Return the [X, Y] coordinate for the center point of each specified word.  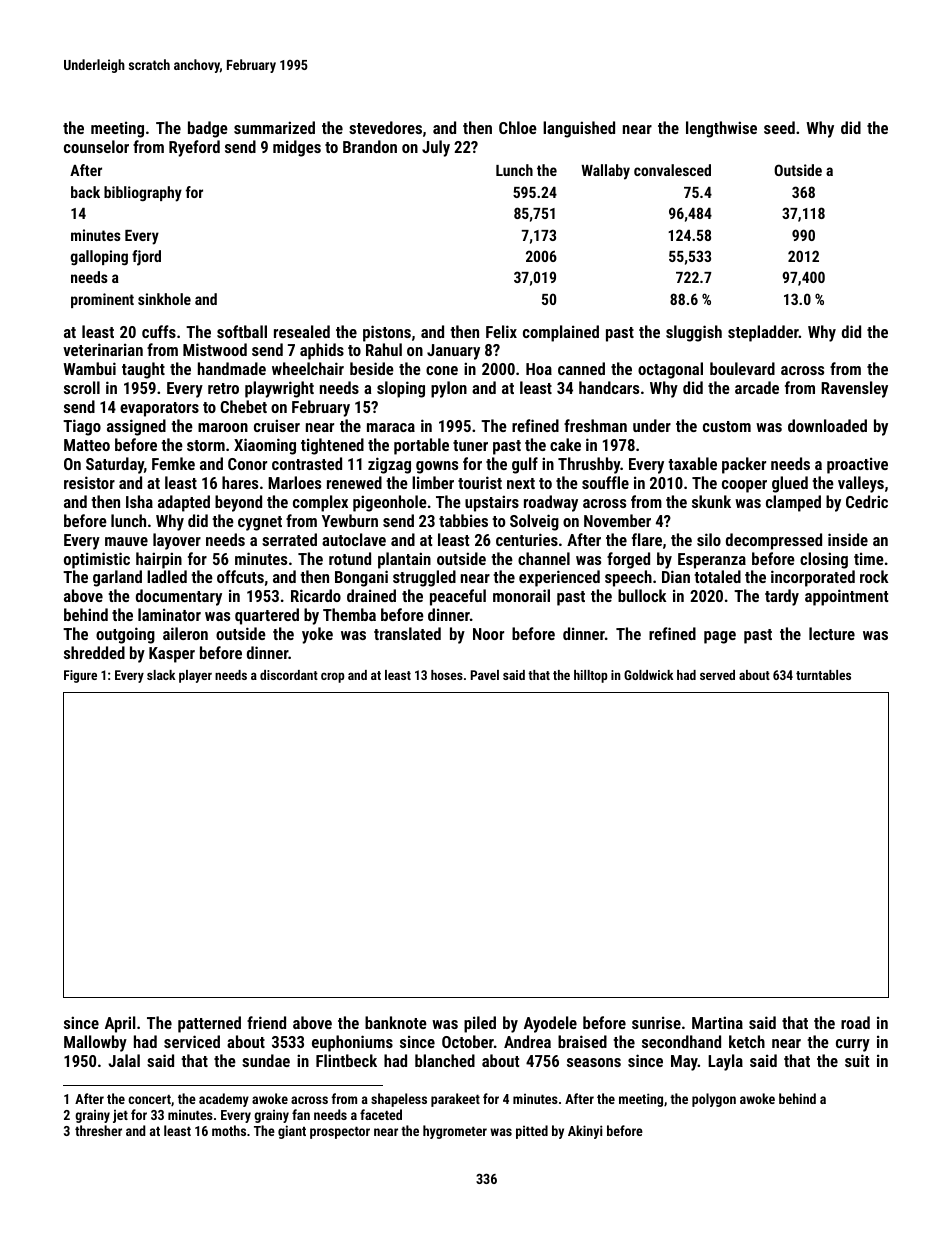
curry [853, 1045]
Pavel [485, 675]
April [120, 1024]
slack [161, 675]
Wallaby [605, 172]
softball [242, 331]
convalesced [672, 170]
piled [480, 1024]
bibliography [143, 194]
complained [561, 333]
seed [779, 127]
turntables [823, 675]
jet [120, 1116]
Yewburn [350, 520]
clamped [793, 503]
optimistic [97, 560]
